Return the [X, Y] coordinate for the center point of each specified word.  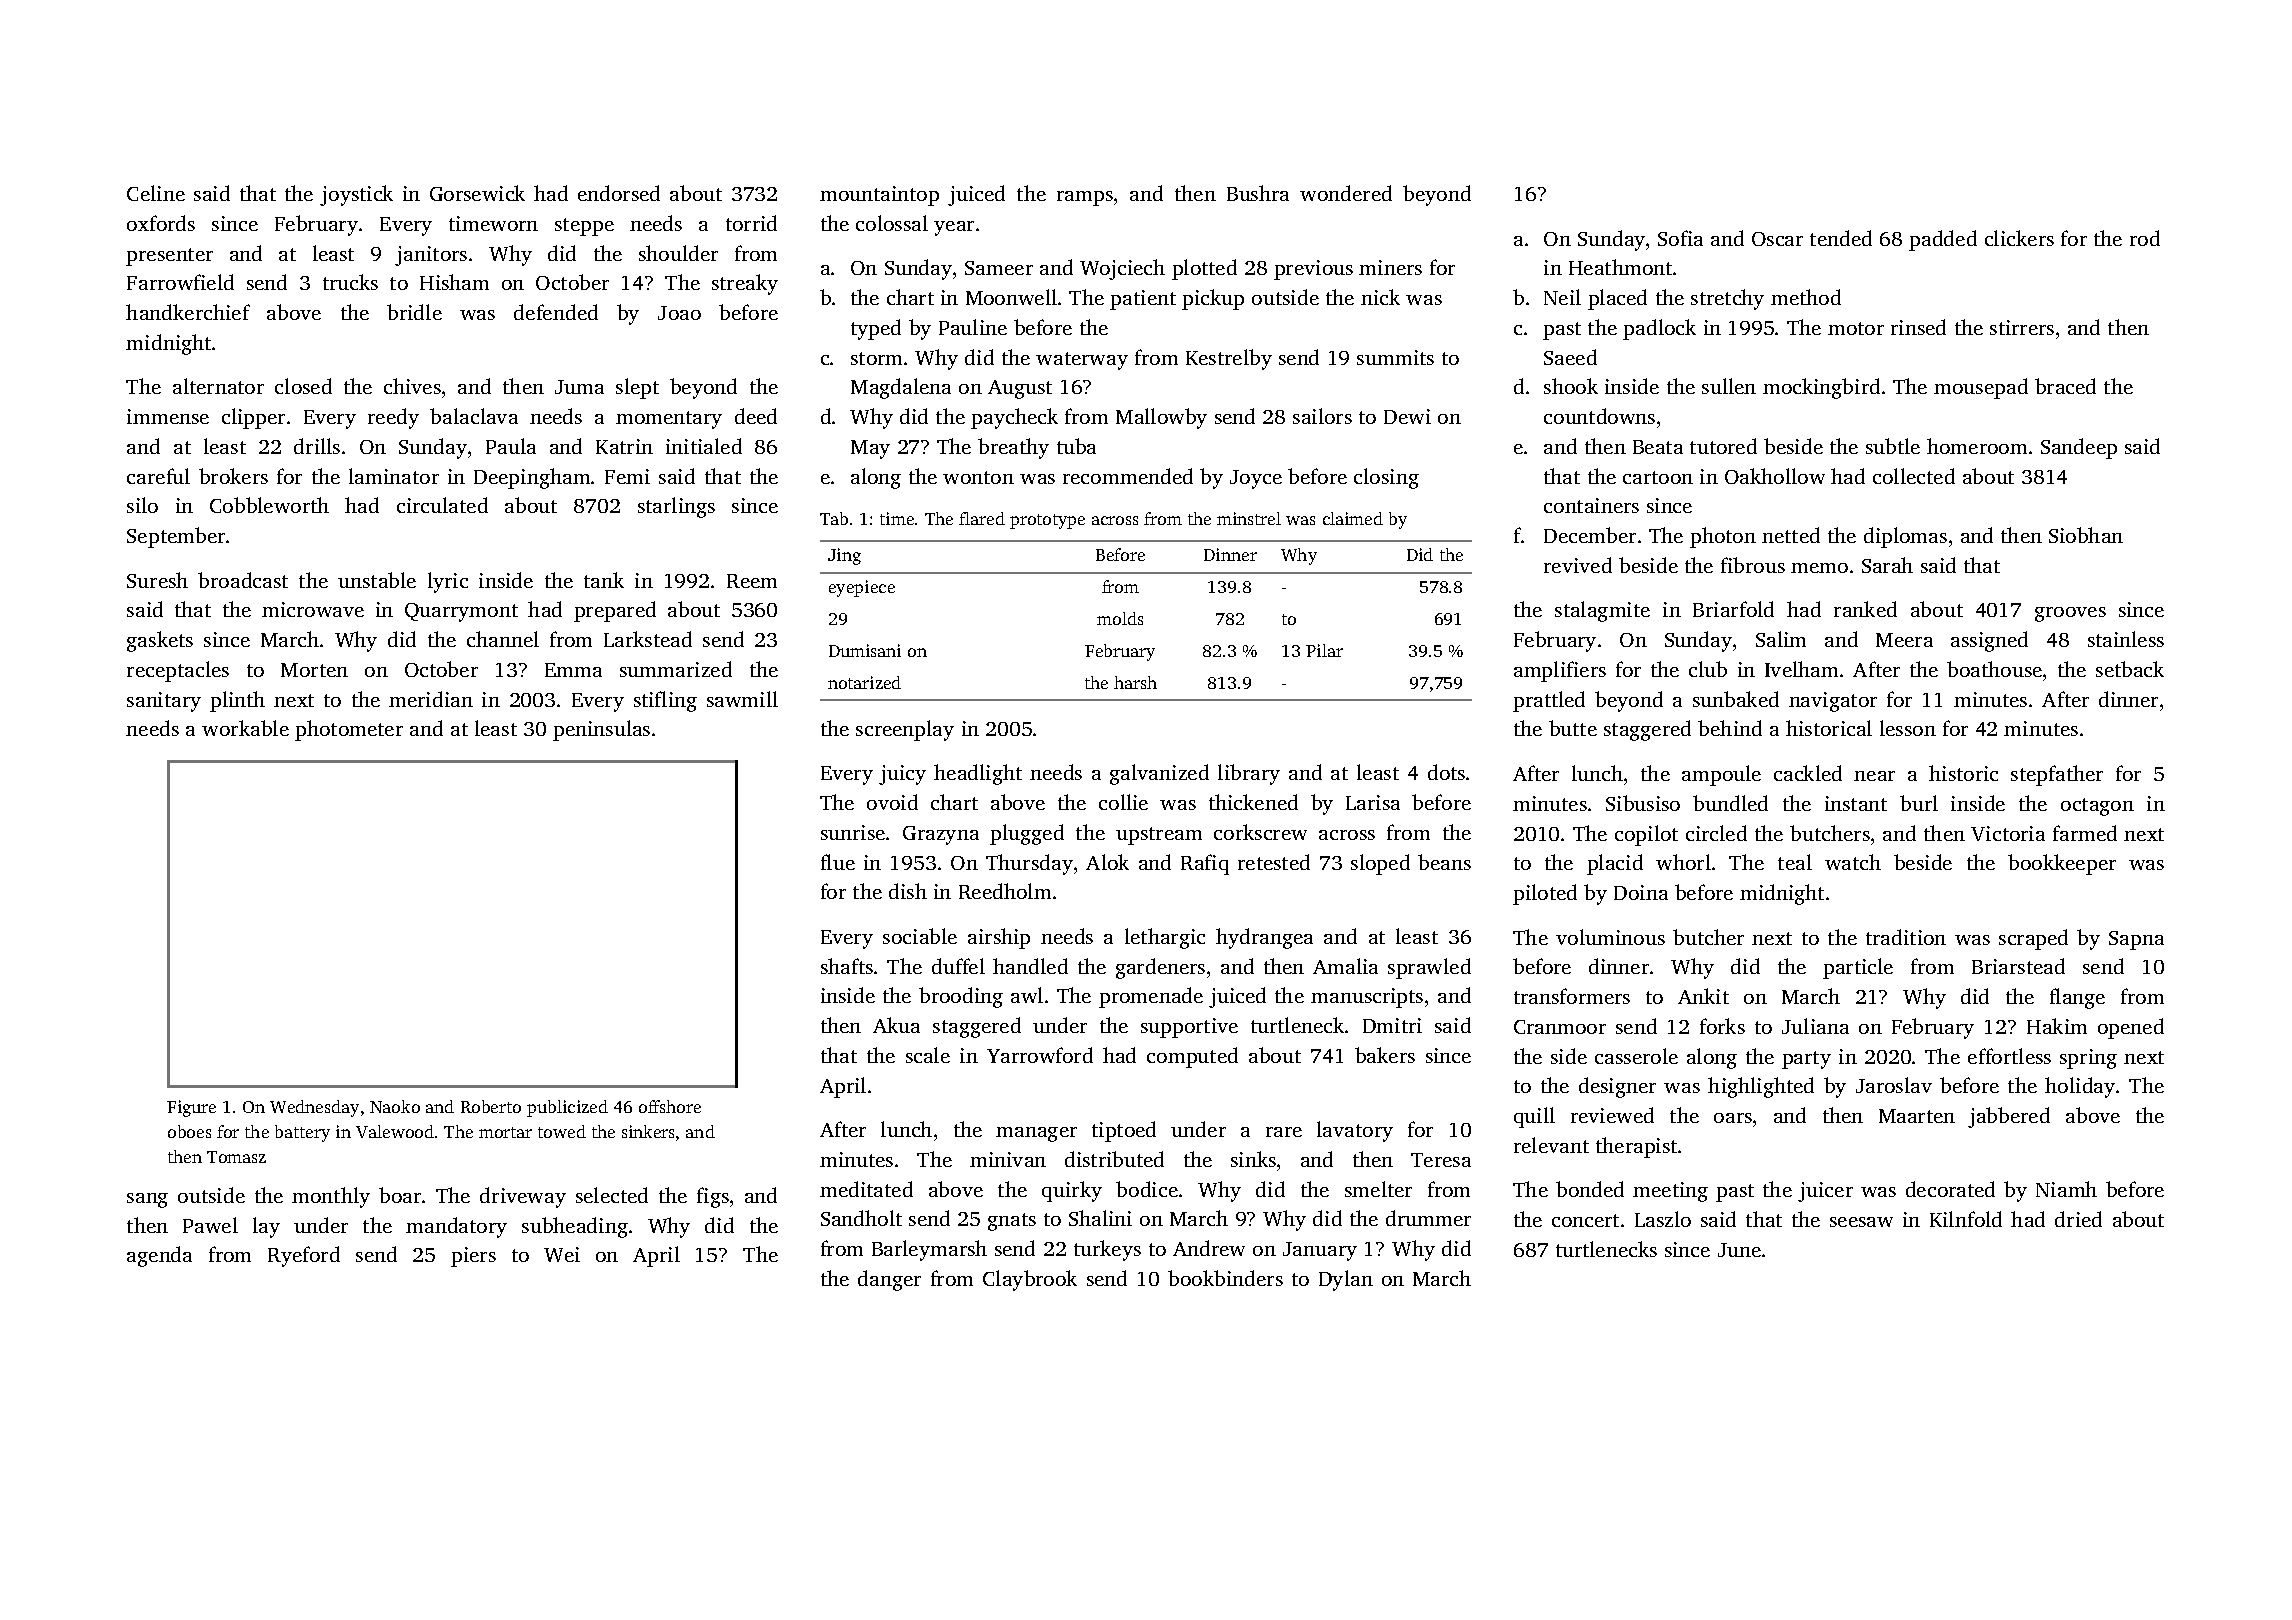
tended [1841, 238]
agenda [159, 1256]
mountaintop [879, 196]
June [1739, 1250]
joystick [356, 195]
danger [889, 1280]
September [176, 537]
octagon [2097, 807]
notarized [864, 682]
